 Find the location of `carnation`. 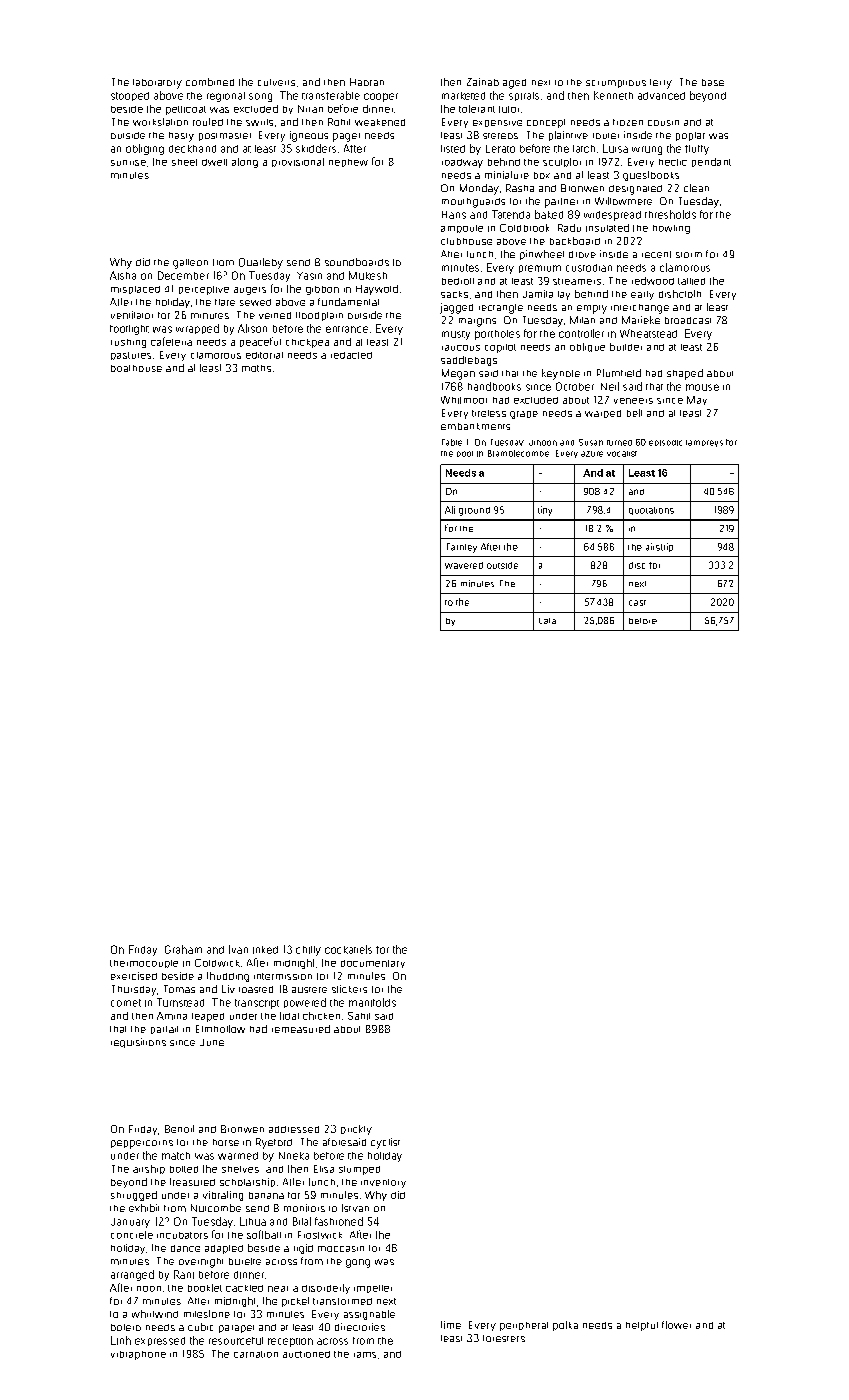

carnation is located at coordinates (256, 1354).
